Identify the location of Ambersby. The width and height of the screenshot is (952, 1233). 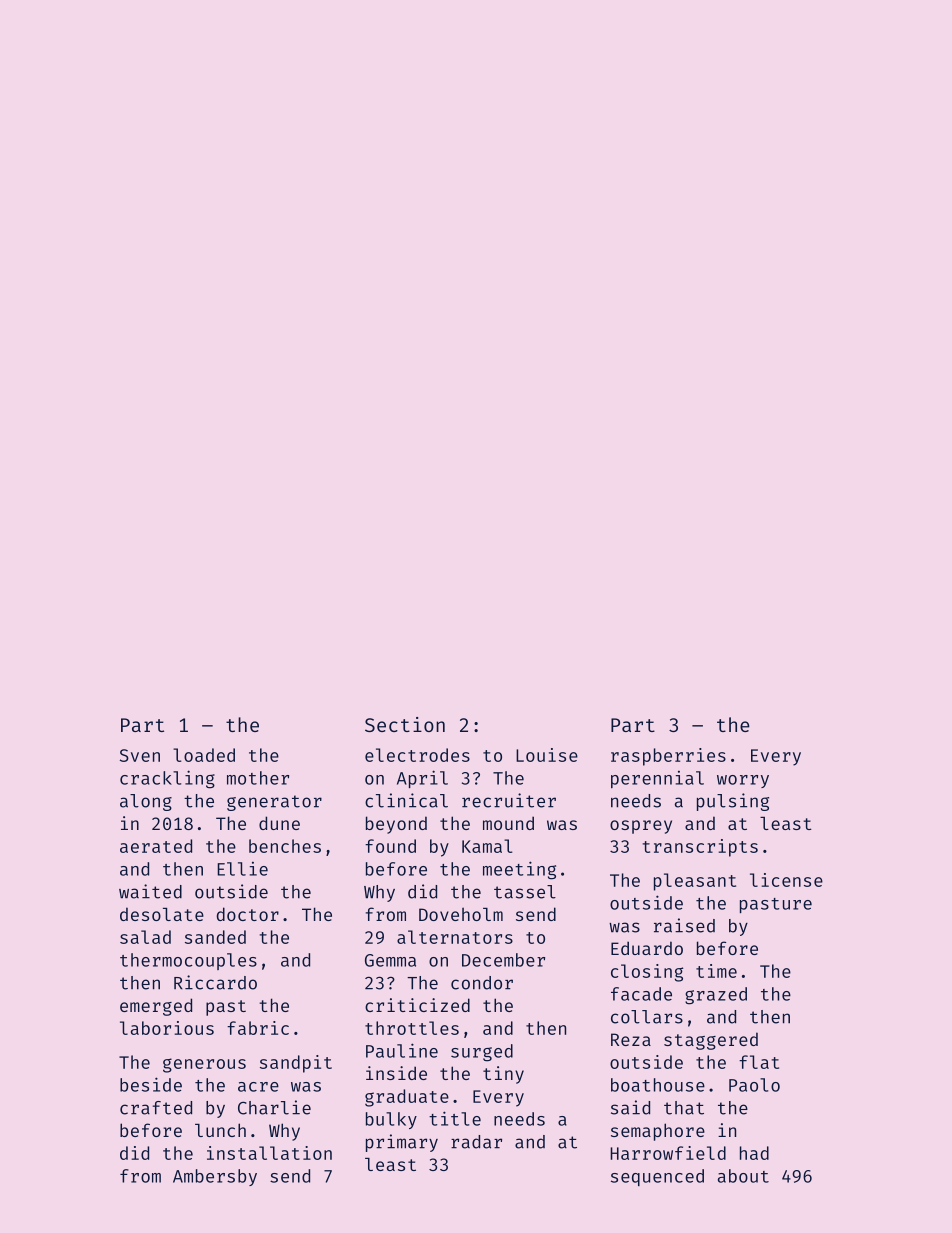
(215, 1177).
